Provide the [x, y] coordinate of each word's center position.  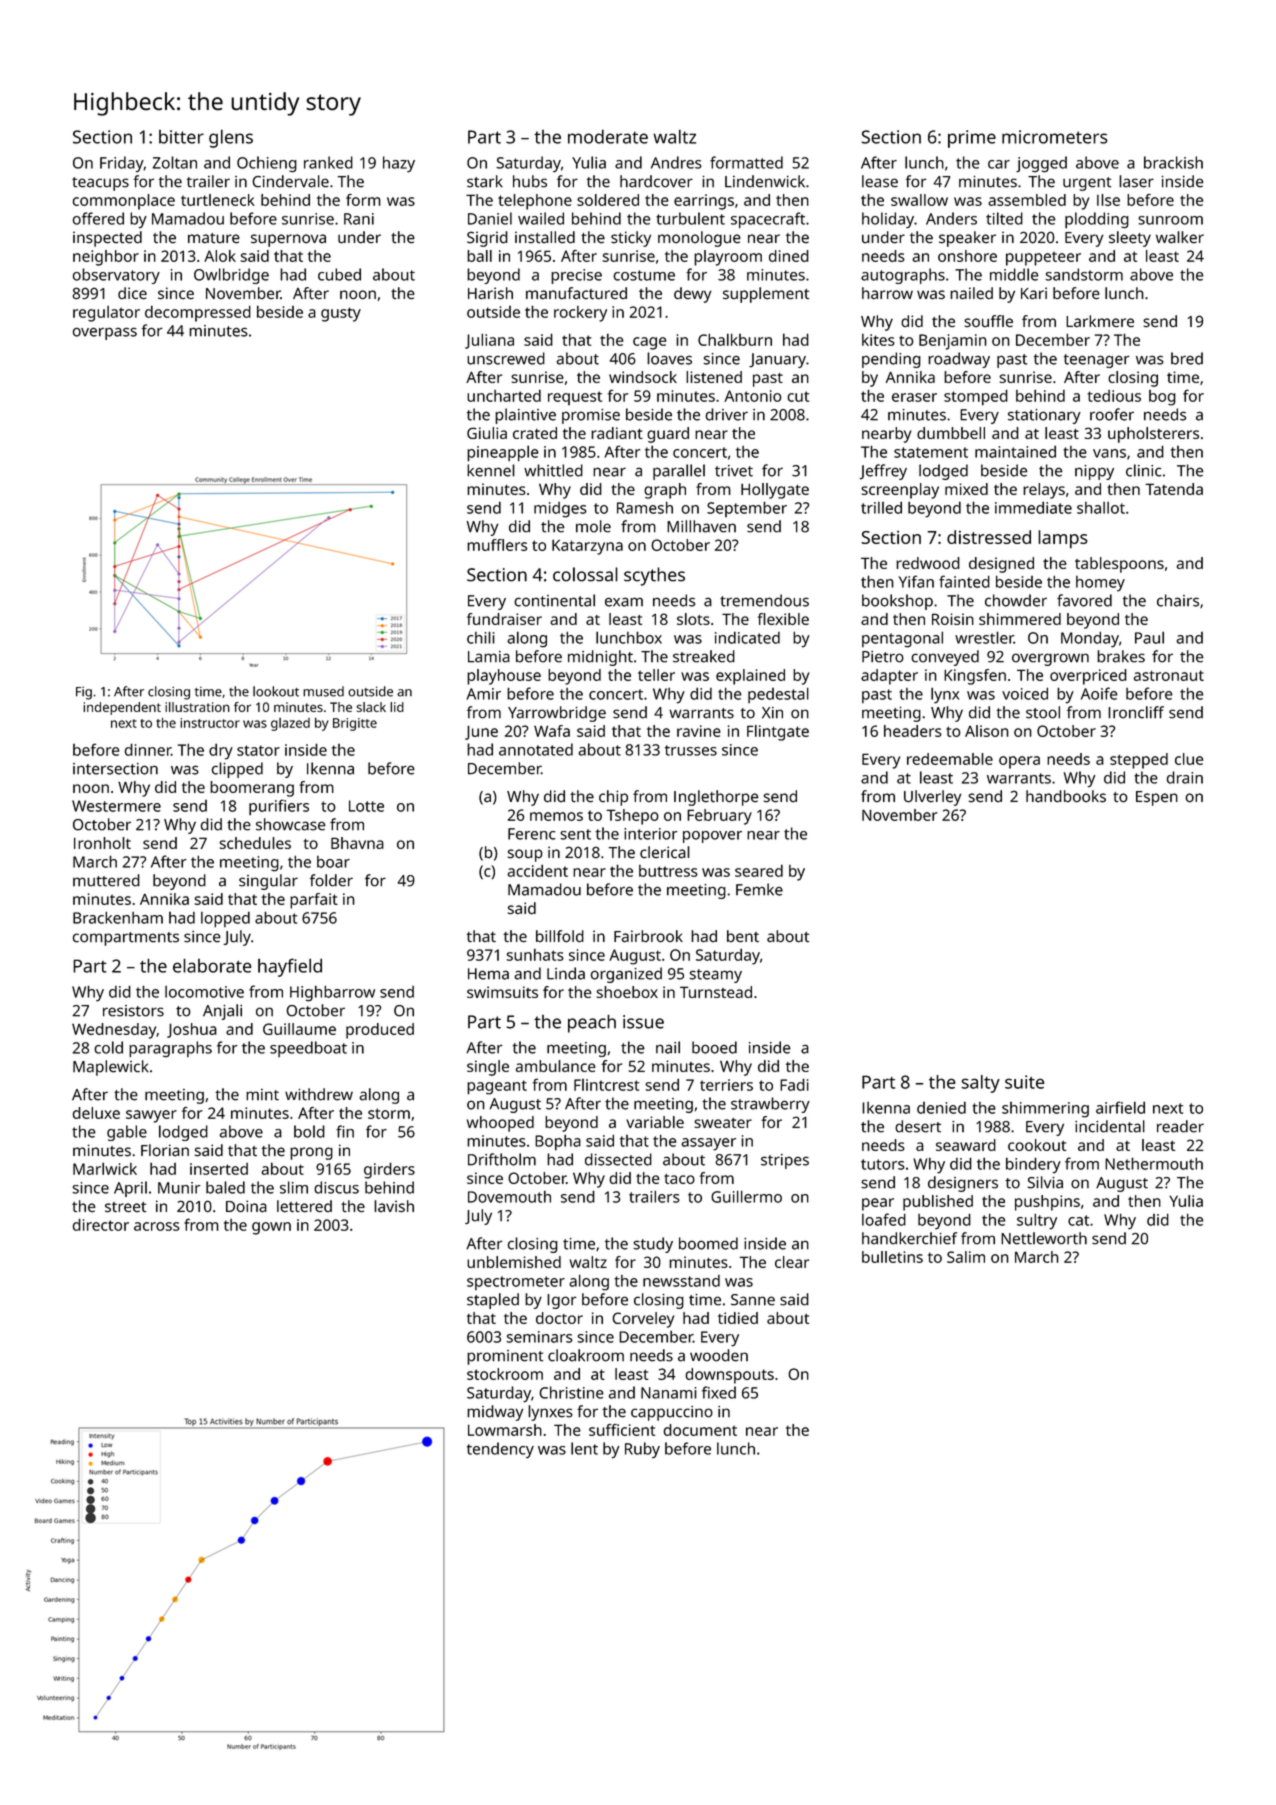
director [101, 1224]
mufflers [497, 545]
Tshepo [632, 817]
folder [331, 880]
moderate [608, 136]
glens [231, 138]
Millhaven [701, 526]
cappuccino [672, 1413]
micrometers [1055, 137]
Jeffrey [883, 472]
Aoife [1099, 693]
